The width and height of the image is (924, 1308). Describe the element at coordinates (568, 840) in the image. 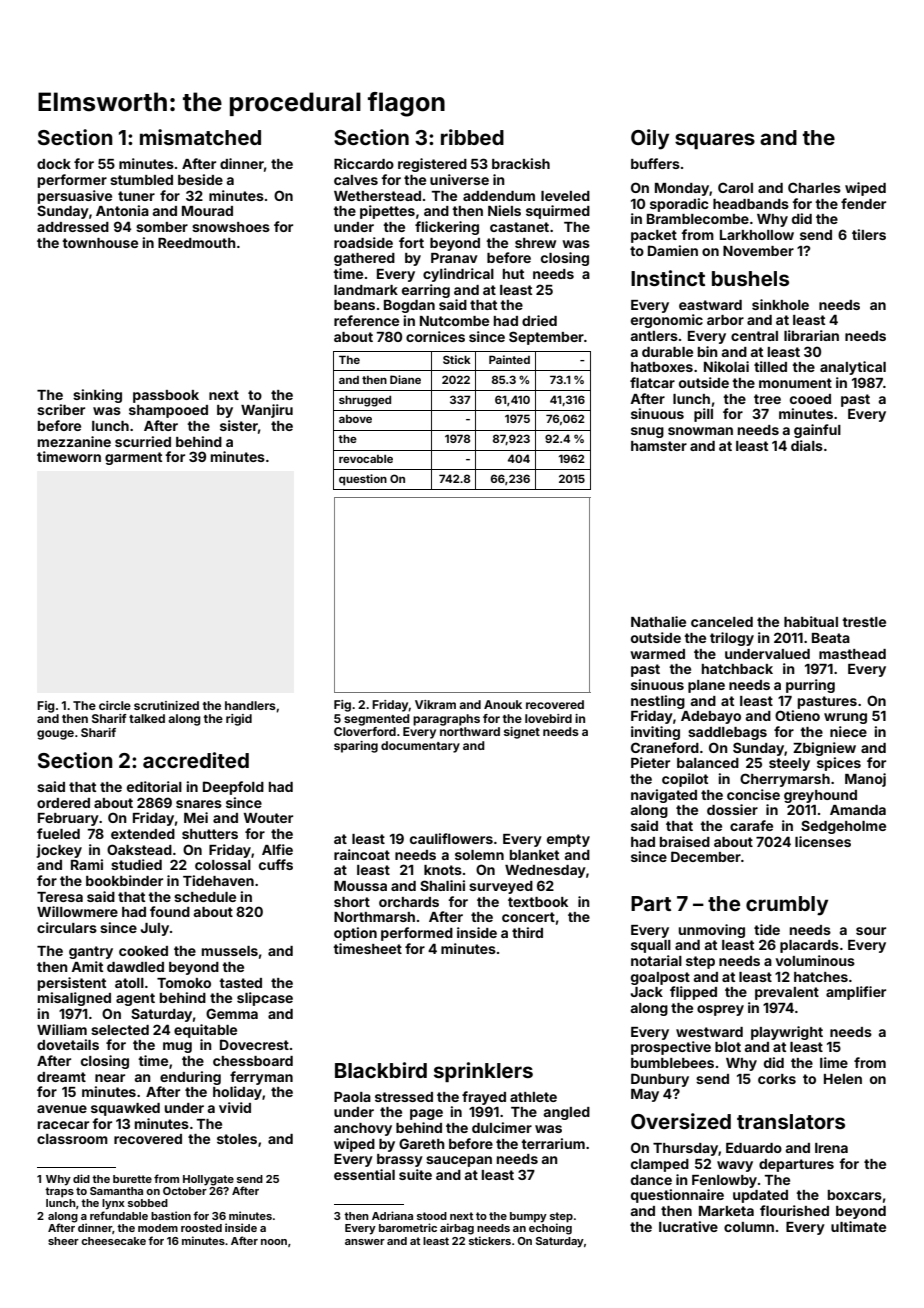

I see `empty` at that location.
